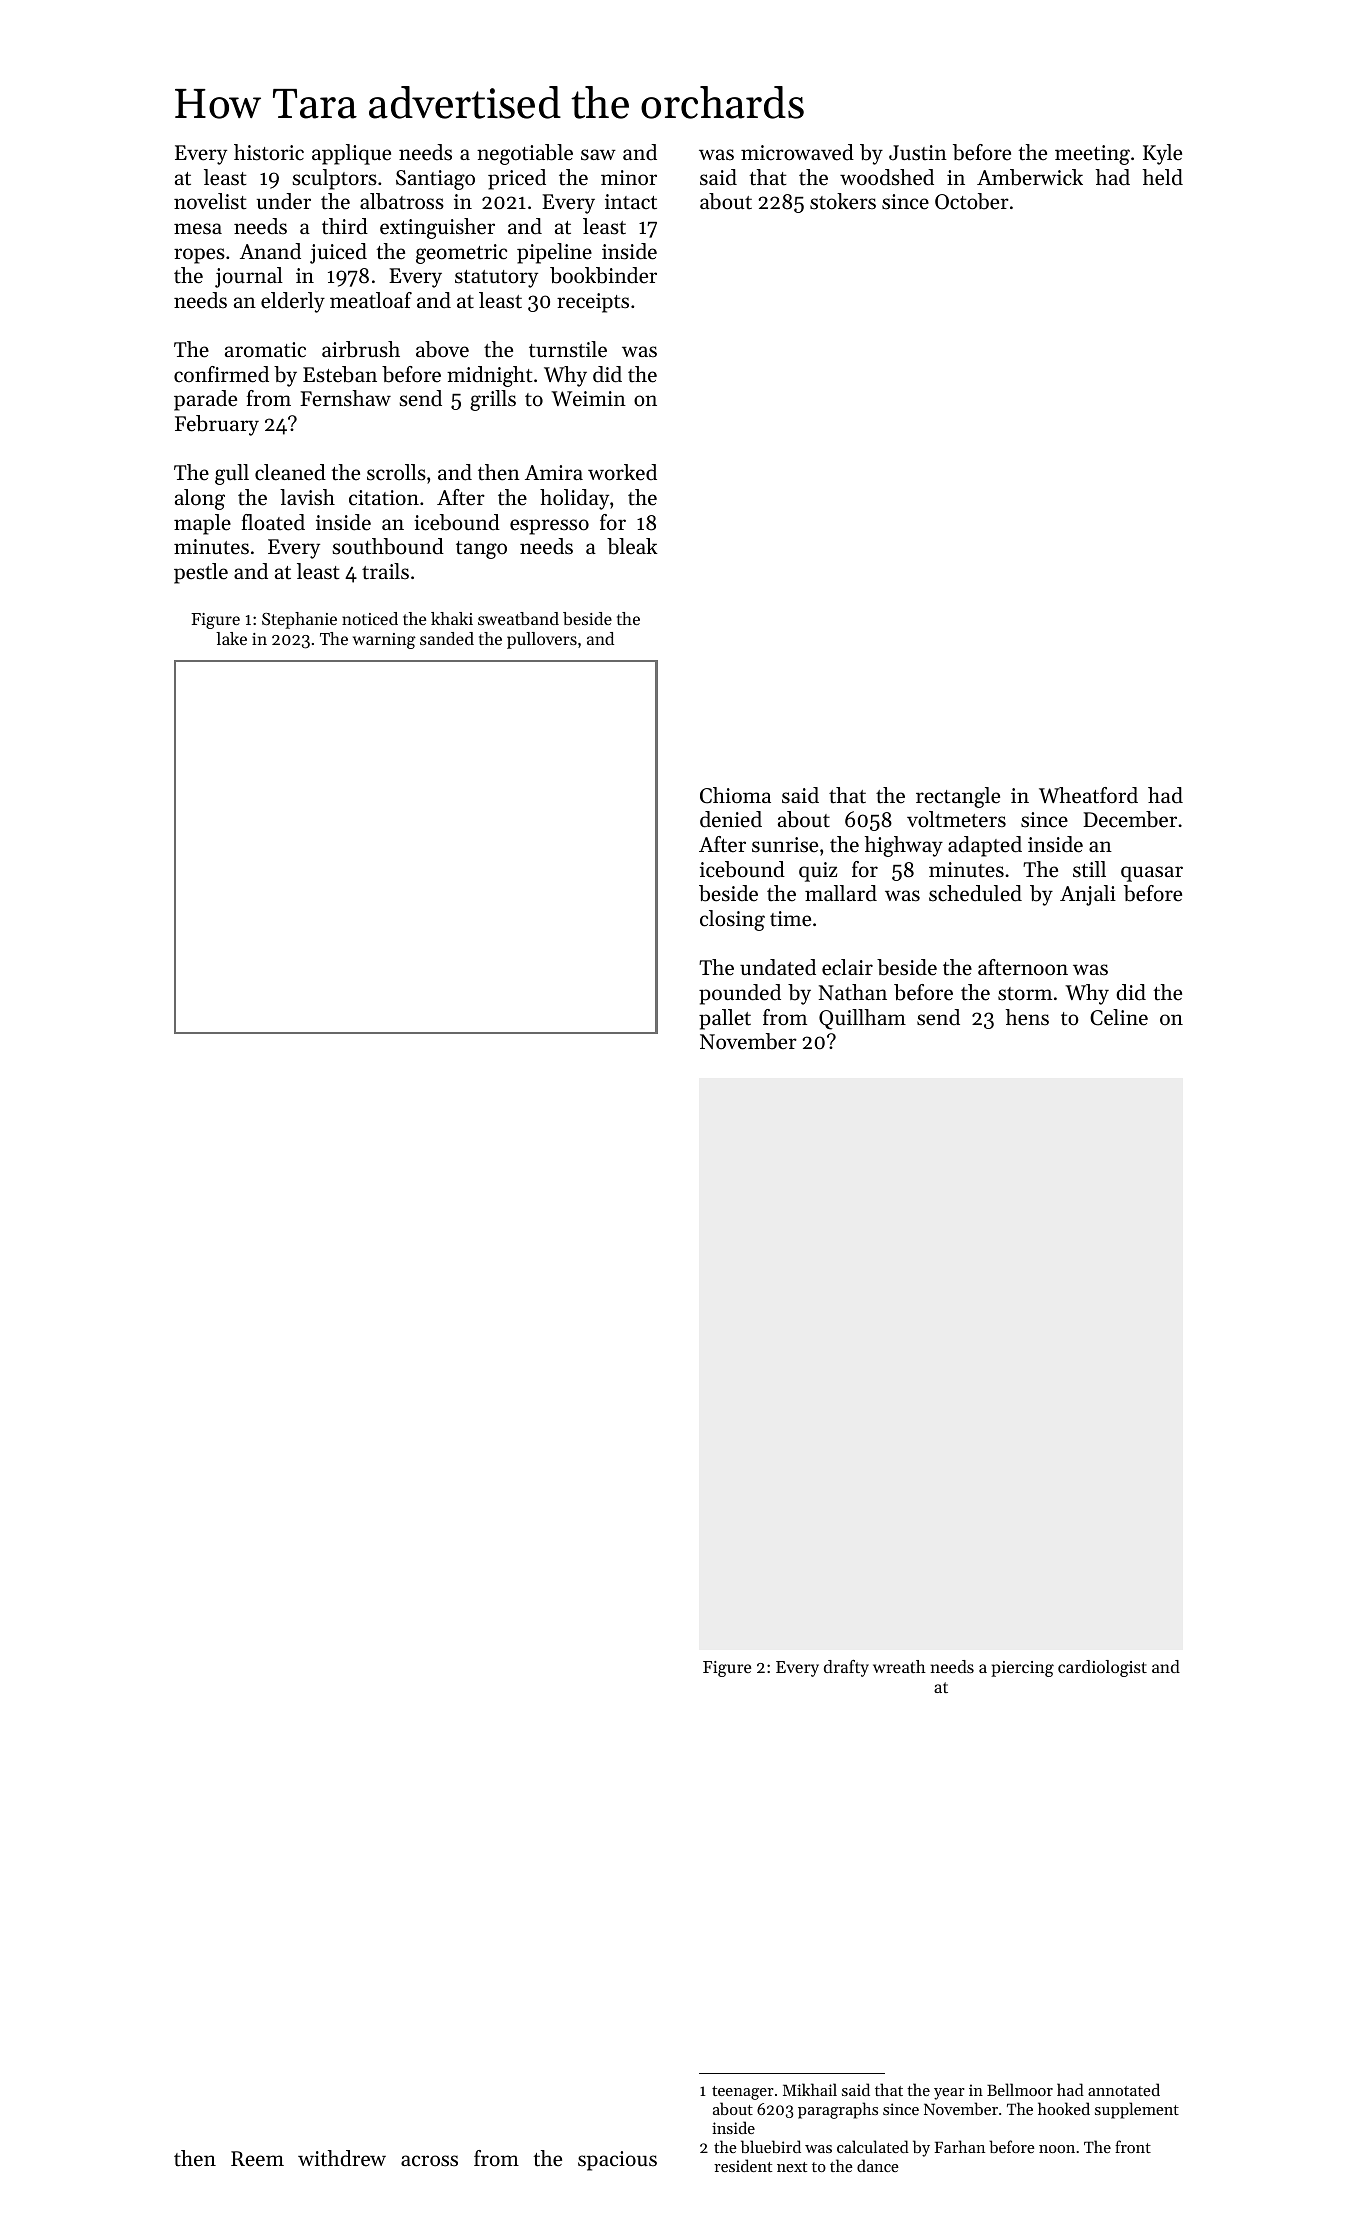 Image resolution: width=1357 pixels, height=2235 pixels. Describe the element at coordinates (810, 2089) in the image. I see `Mikhail` at that location.
